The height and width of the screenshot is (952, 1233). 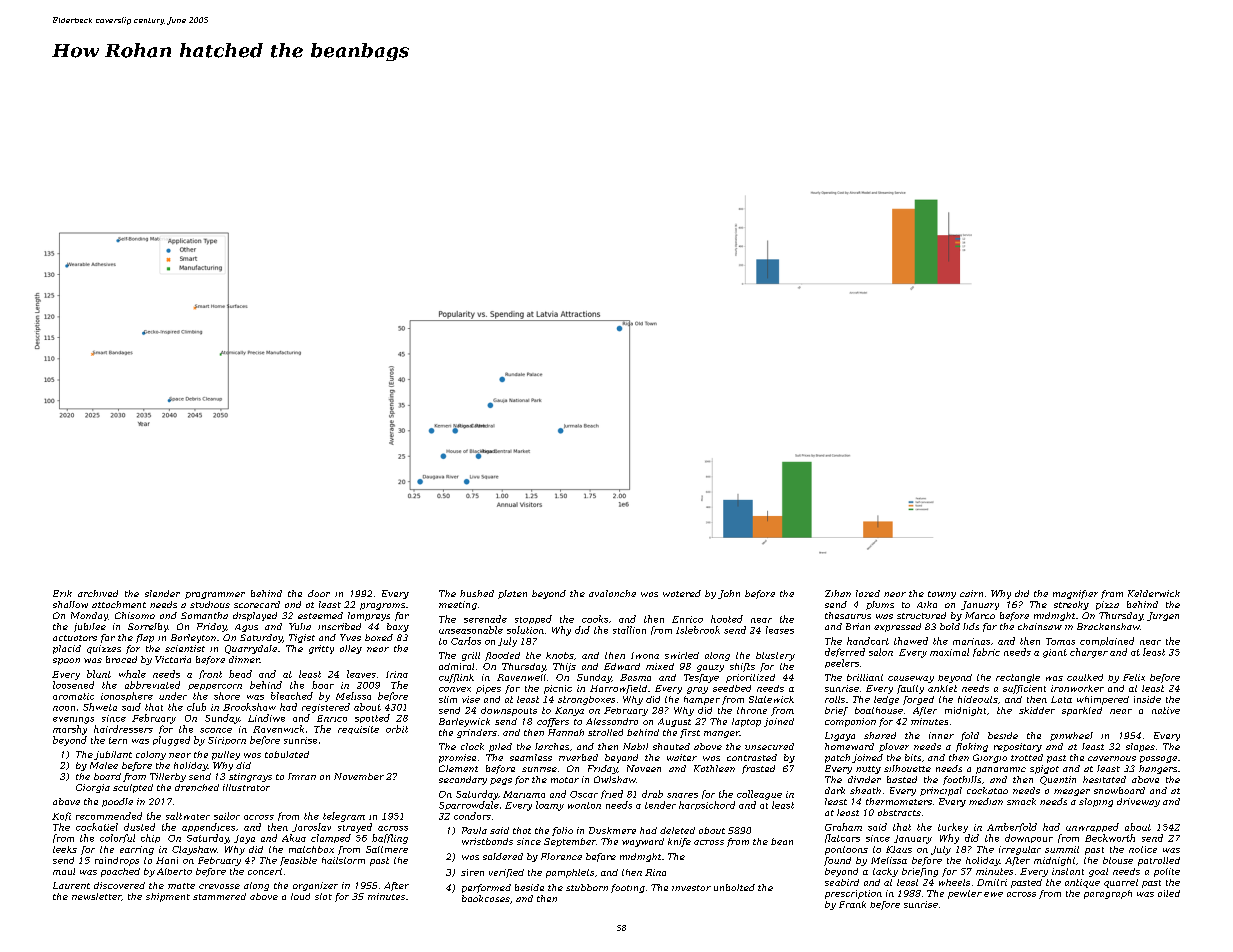 What do you see at coordinates (1154, 593) in the screenshot?
I see `Kelderwick` at bounding box center [1154, 593].
